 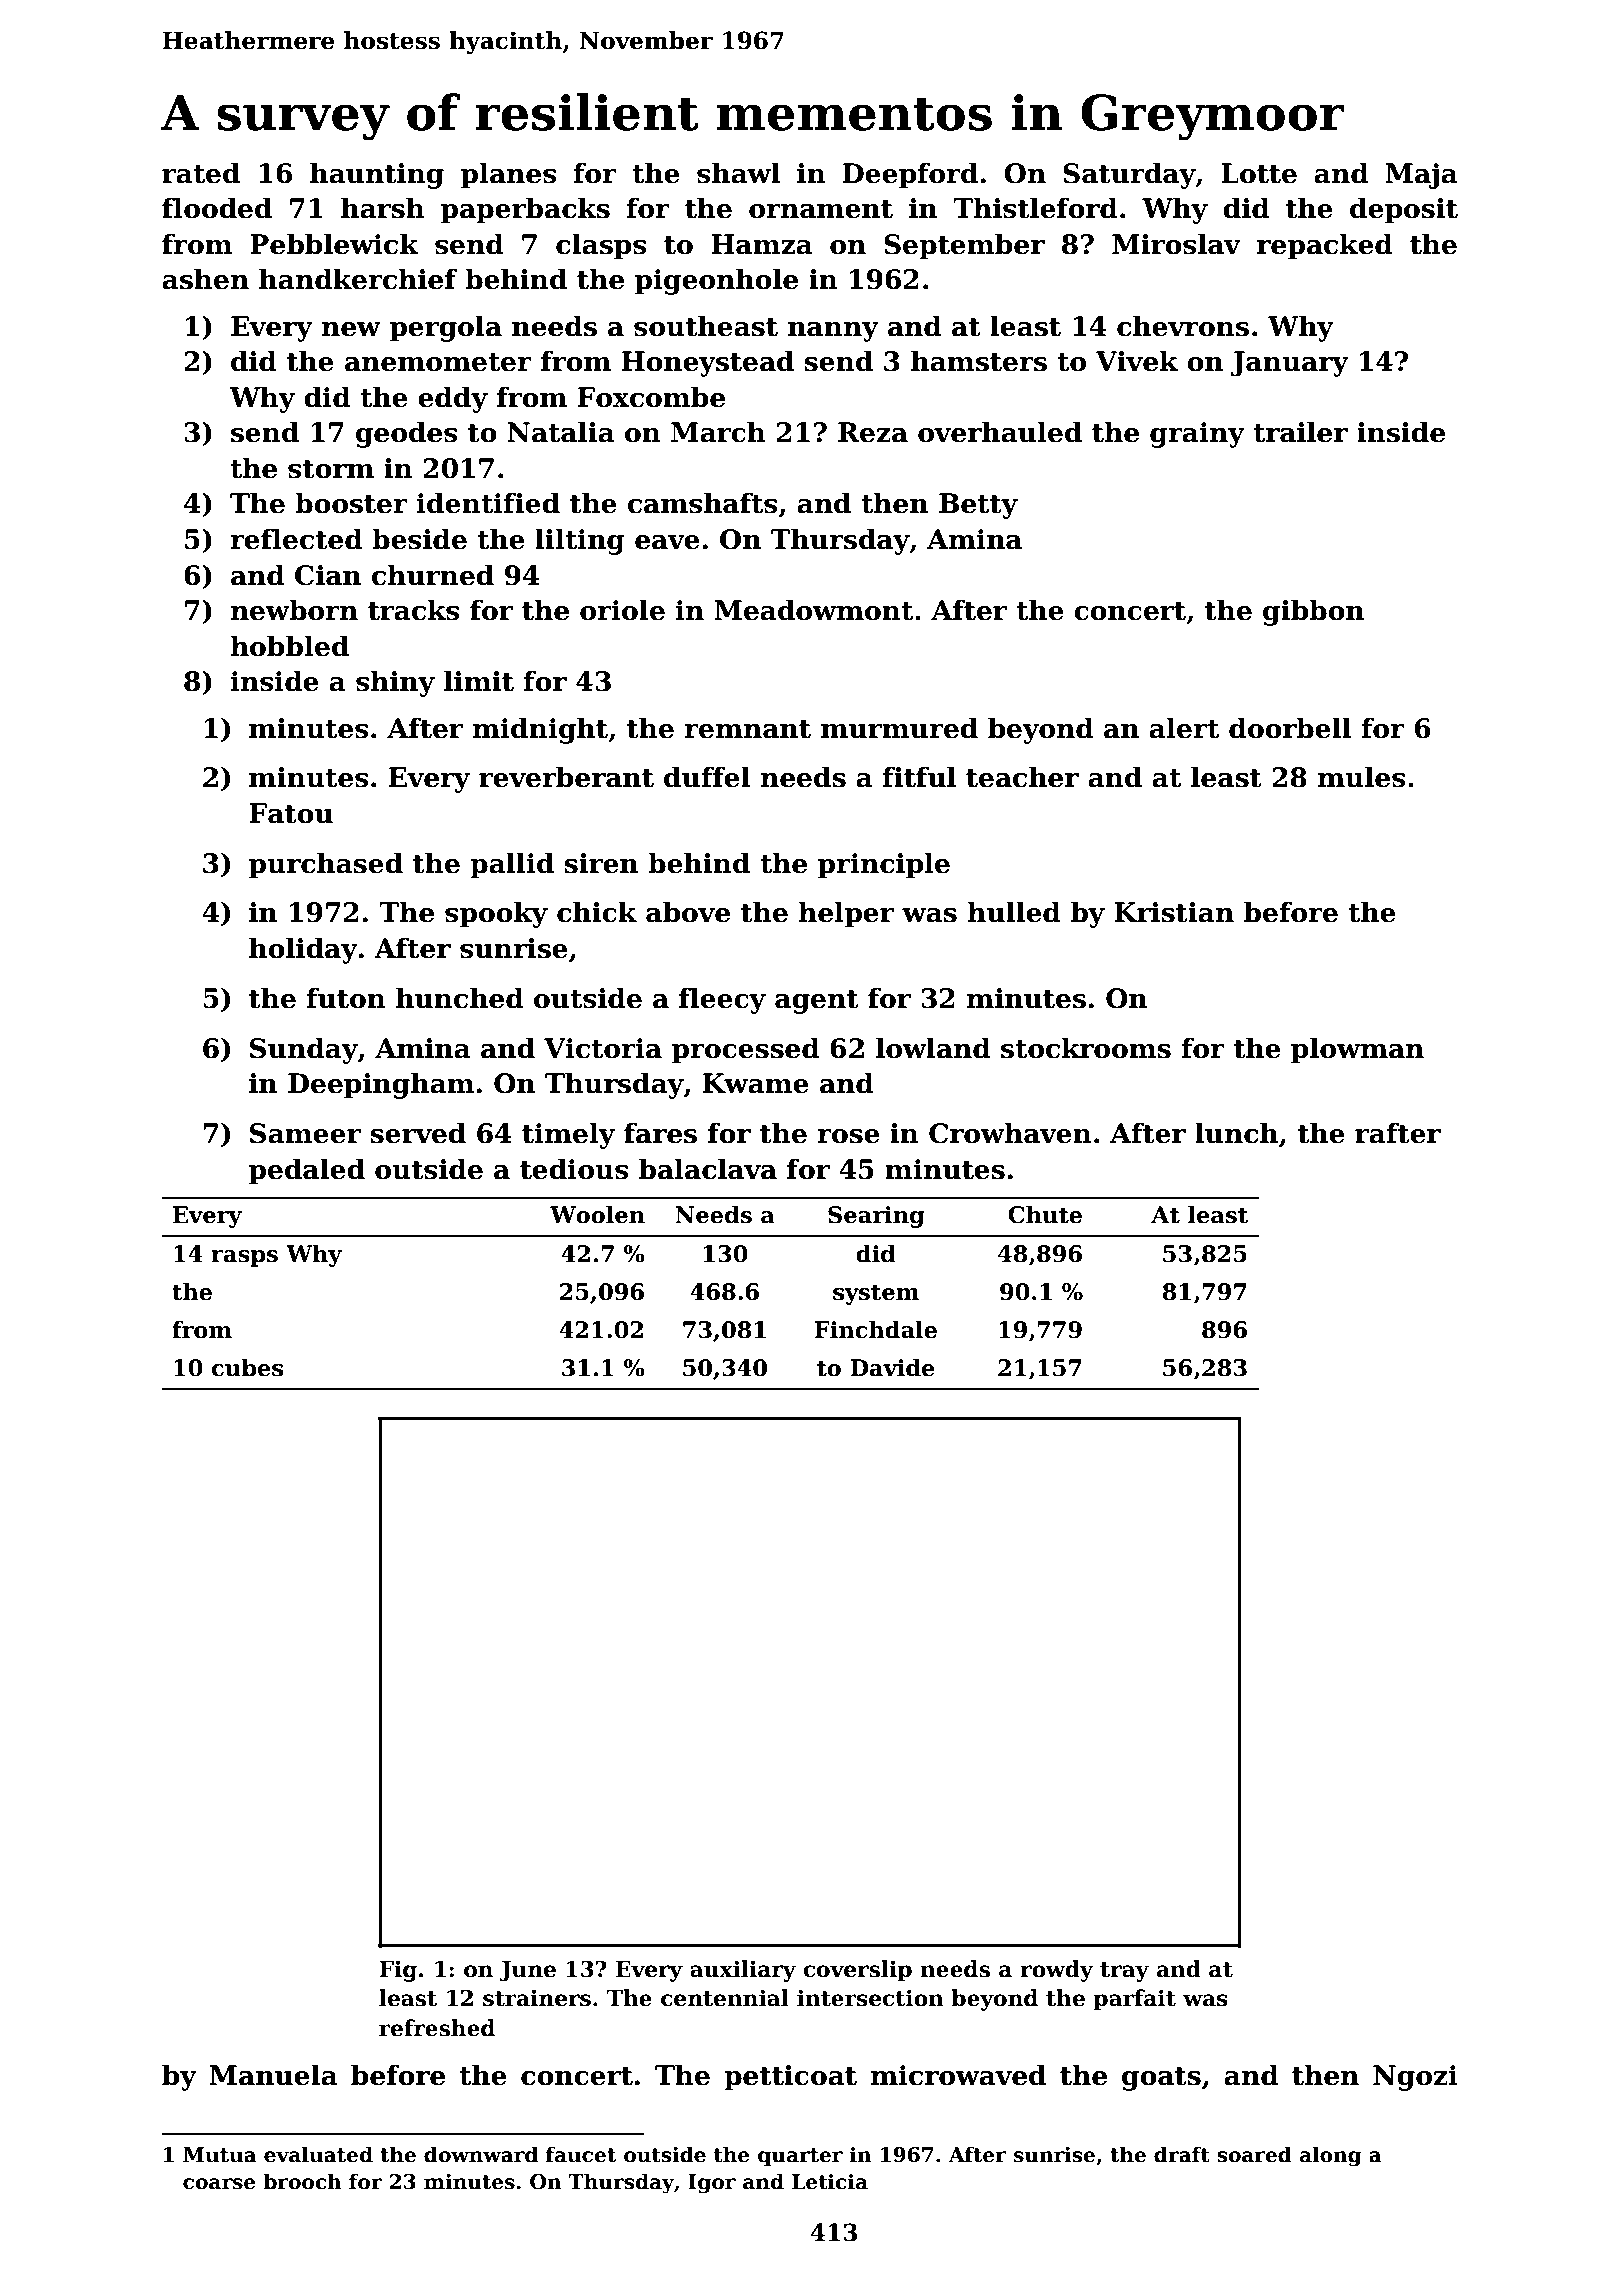 What do you see at coordinates (1236, 1133) in the page?
I see `lunch` at bounding box center [1236, 1133].
